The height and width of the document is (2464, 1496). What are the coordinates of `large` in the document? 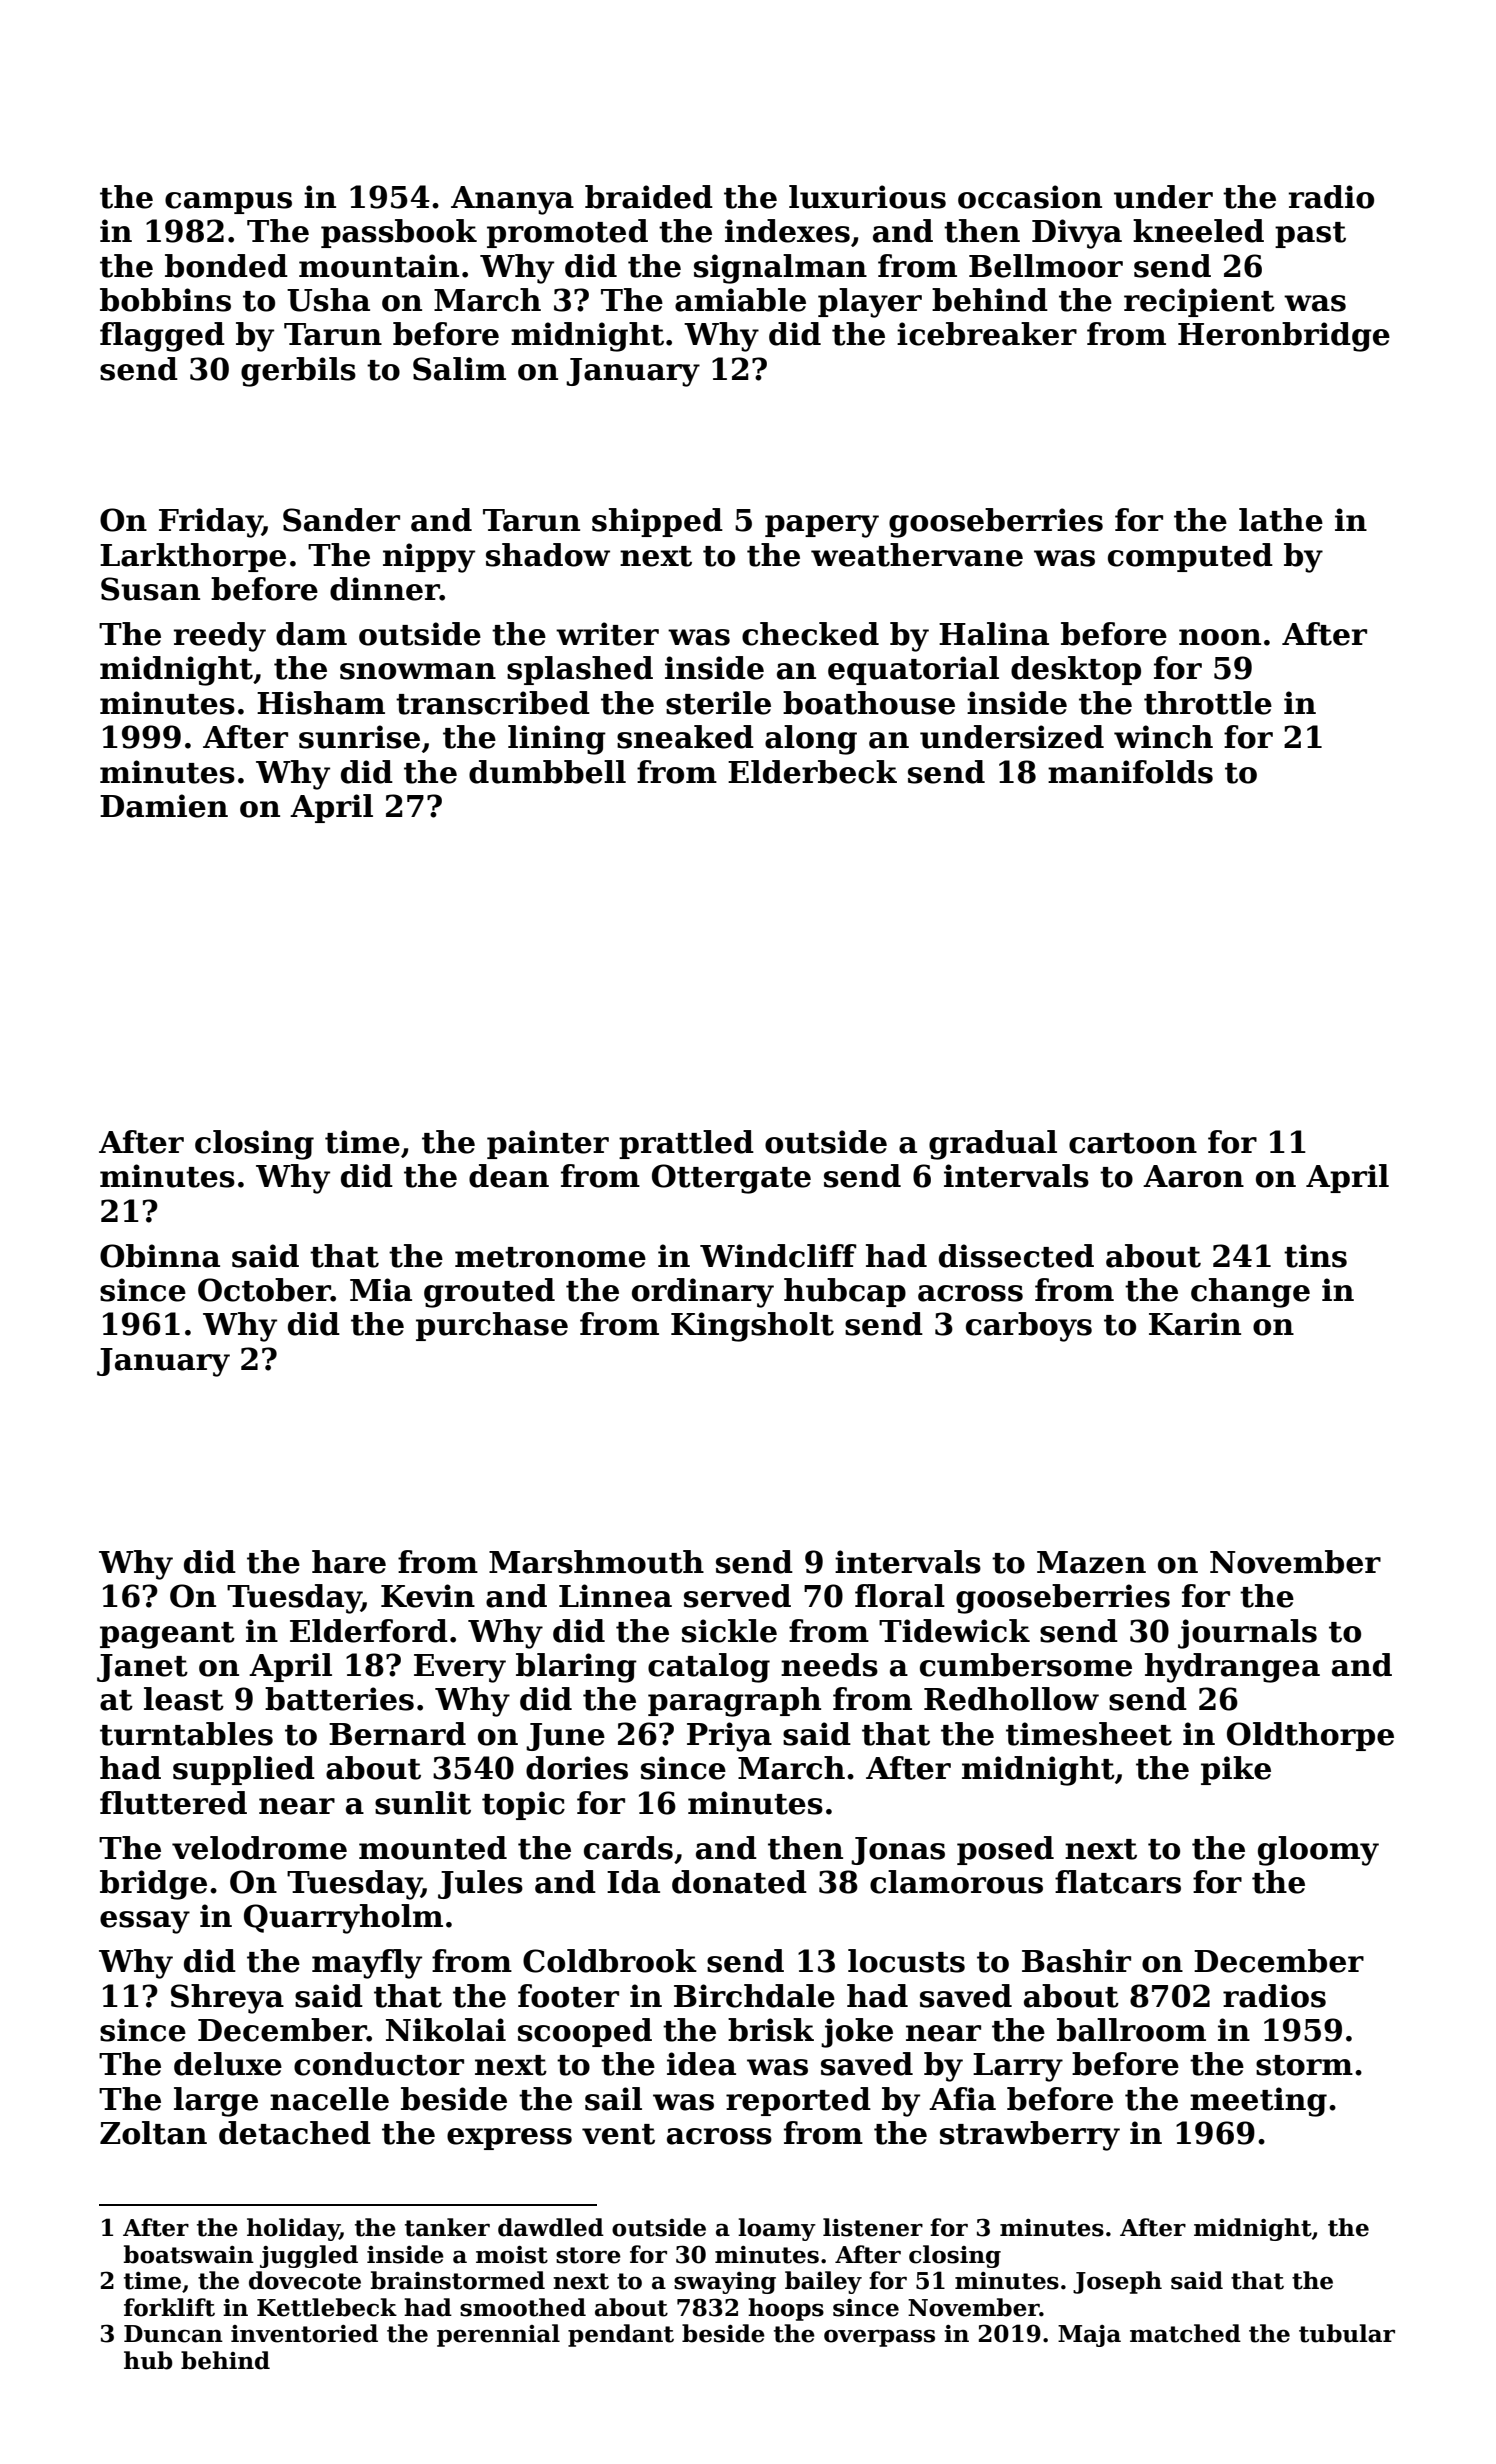 It's located at (216, 2102).
